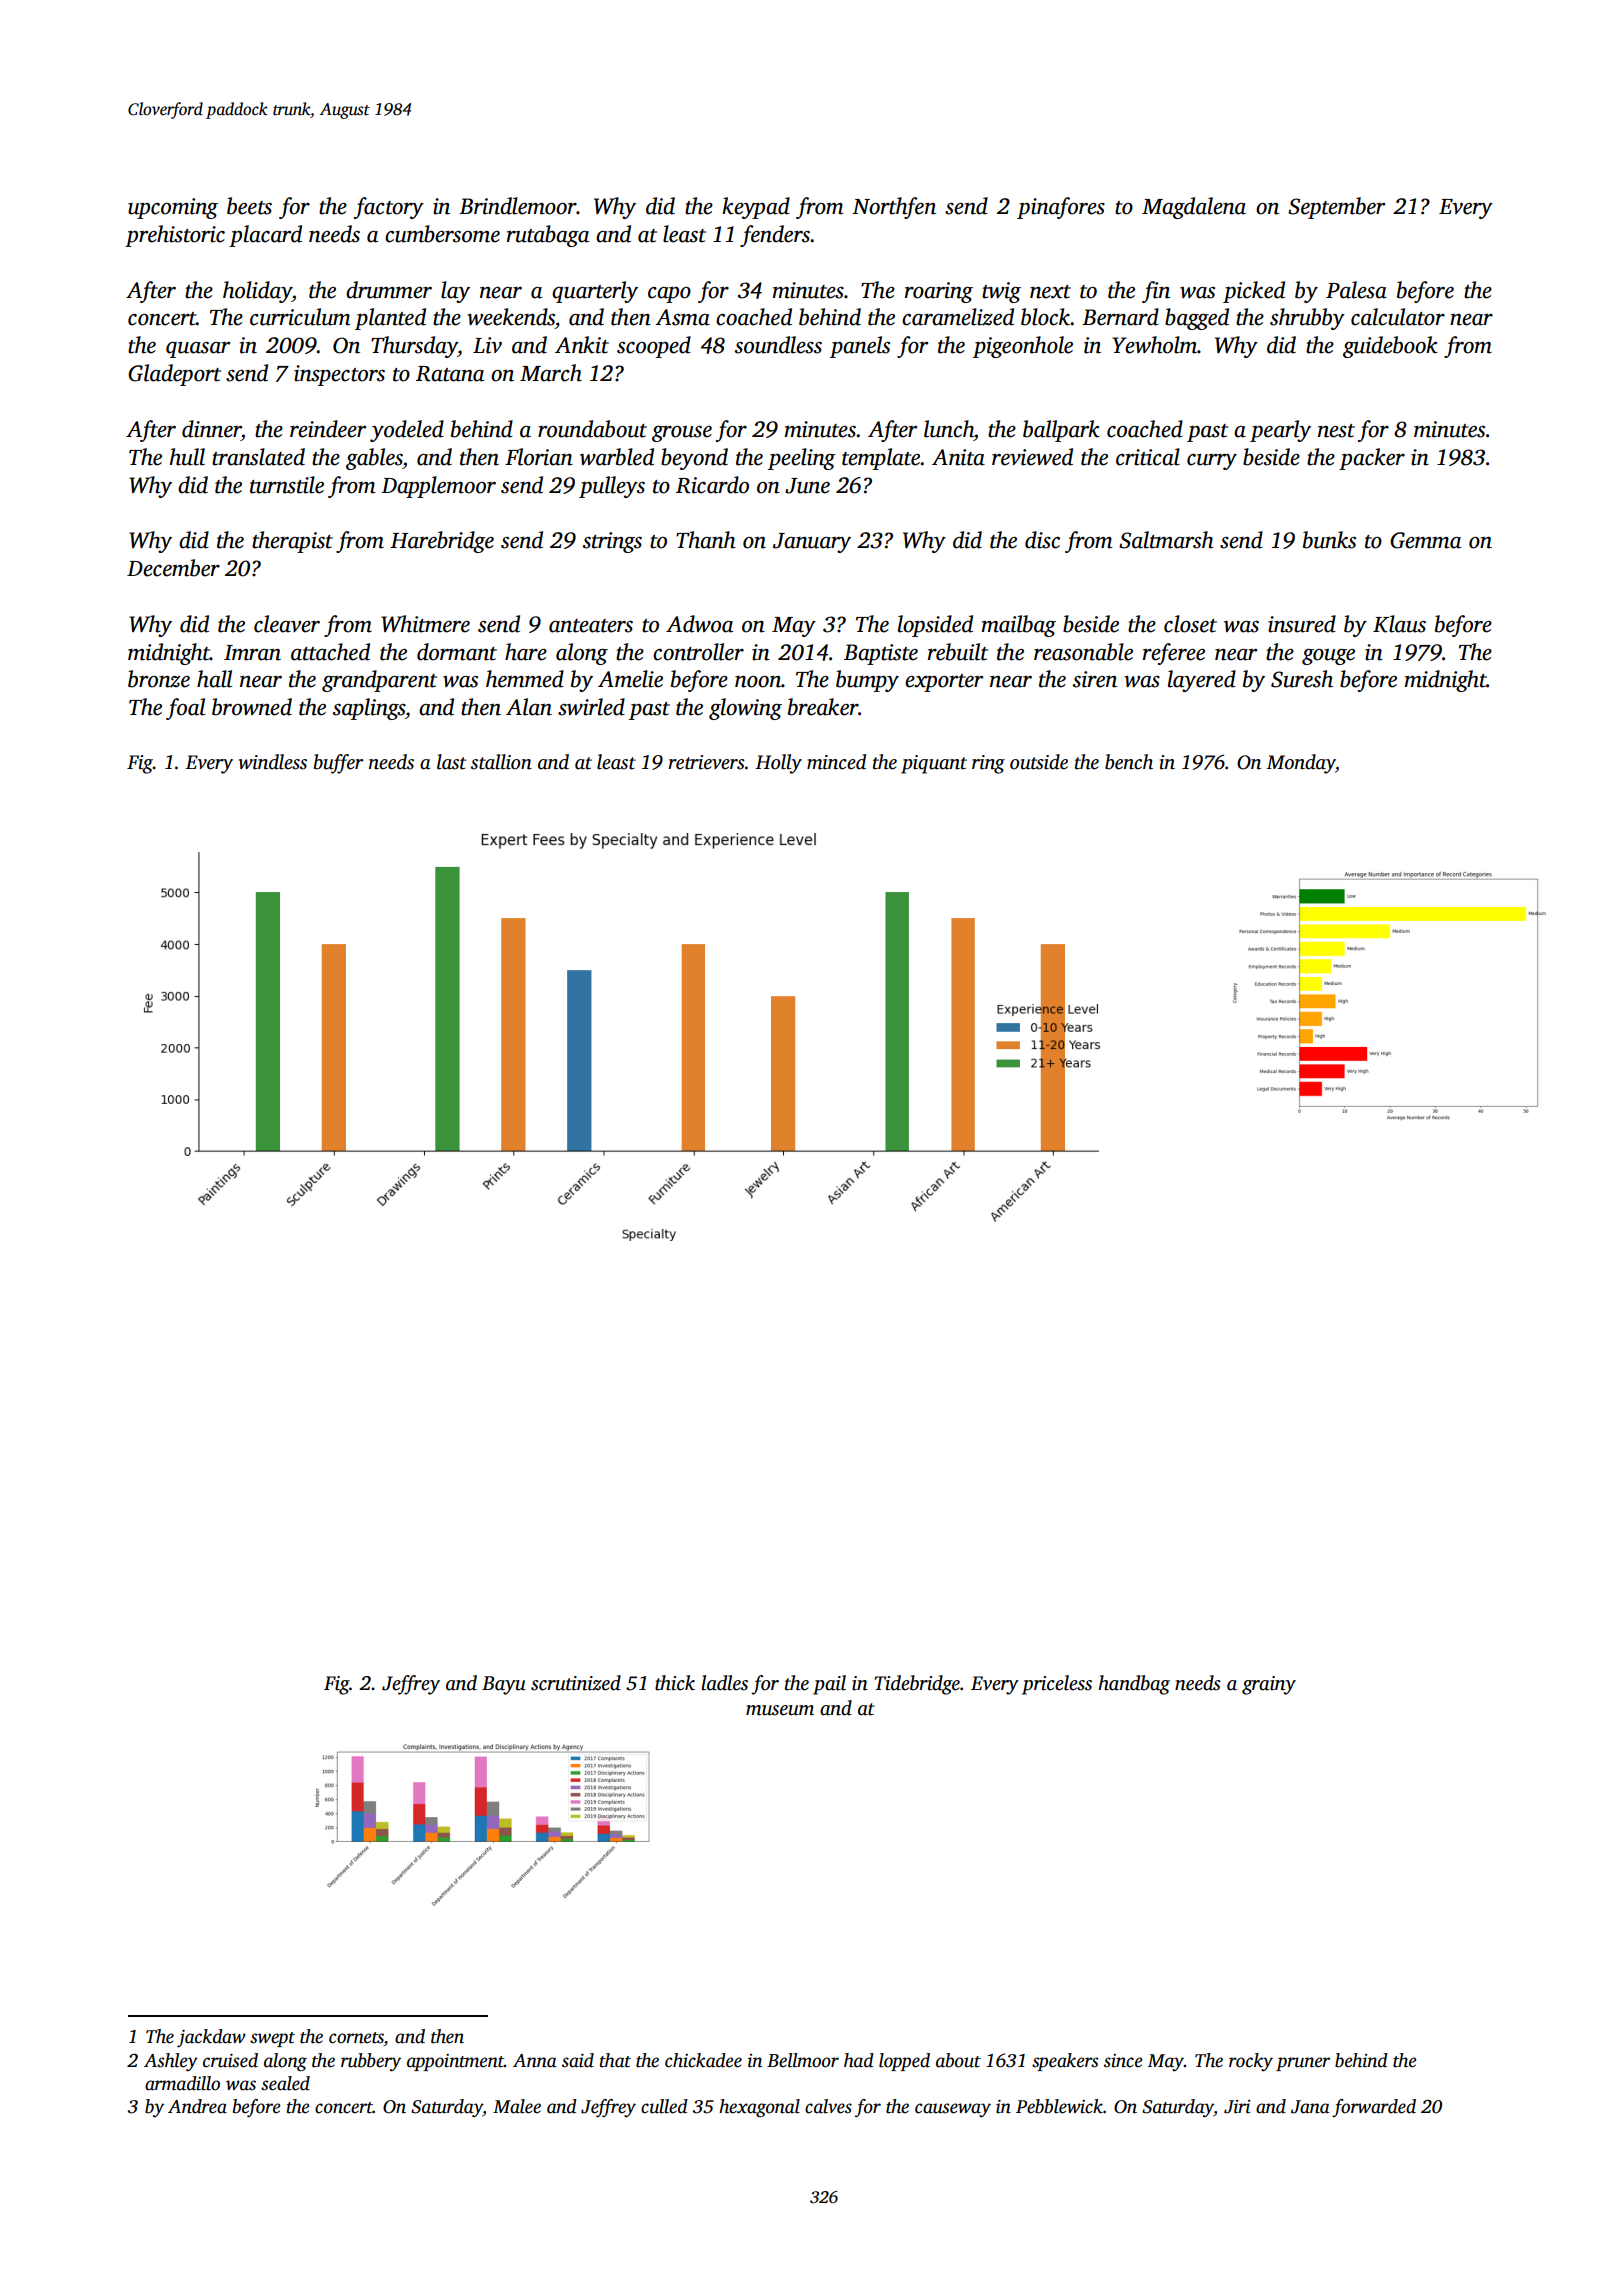 Image resolution: width=1620 pixels, height=2292 pixels. What do you see at coordinates (389, 208) in the page?
I see `factory` at bounding box center [389, 208].
